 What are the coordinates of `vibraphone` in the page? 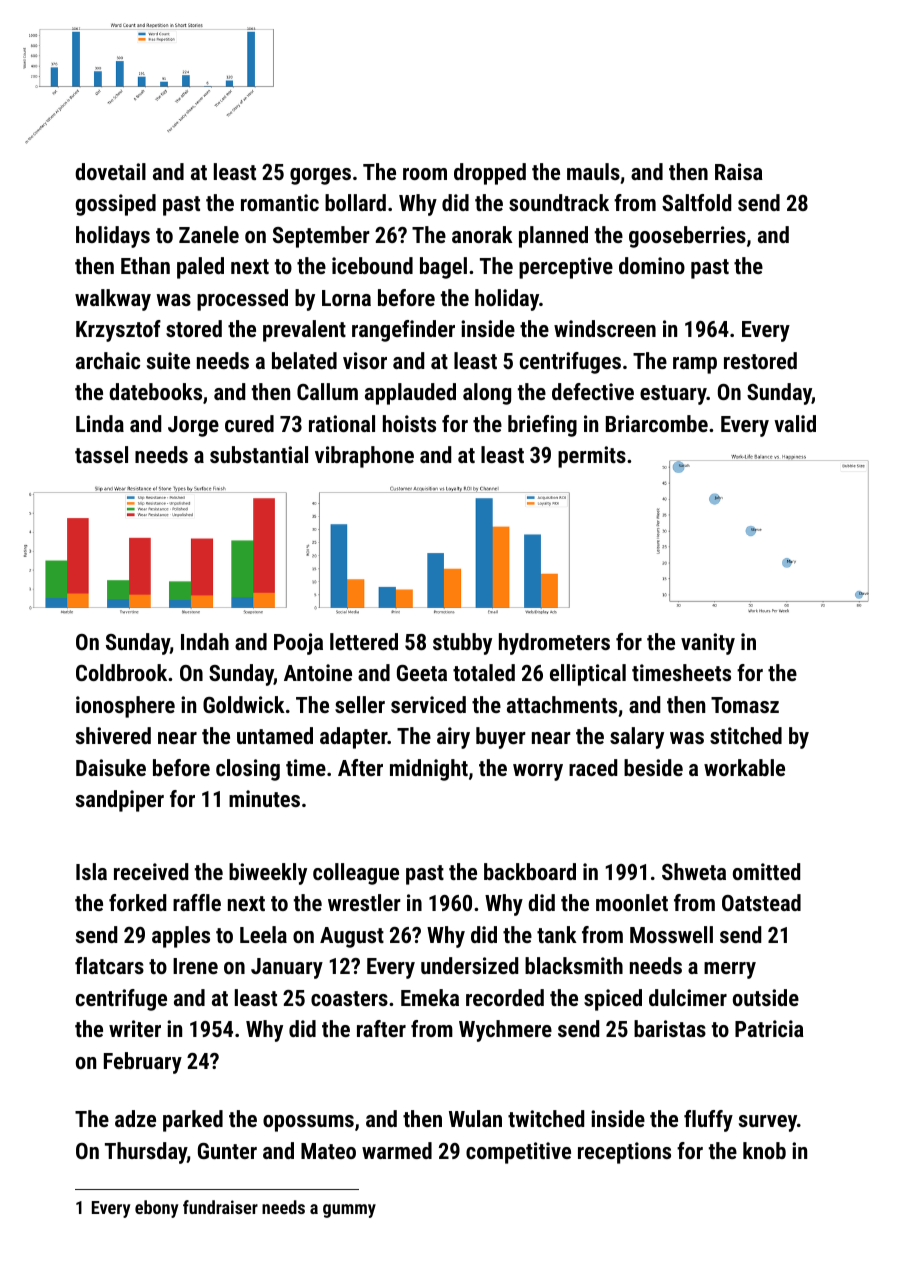 It's located at (364, 457).
